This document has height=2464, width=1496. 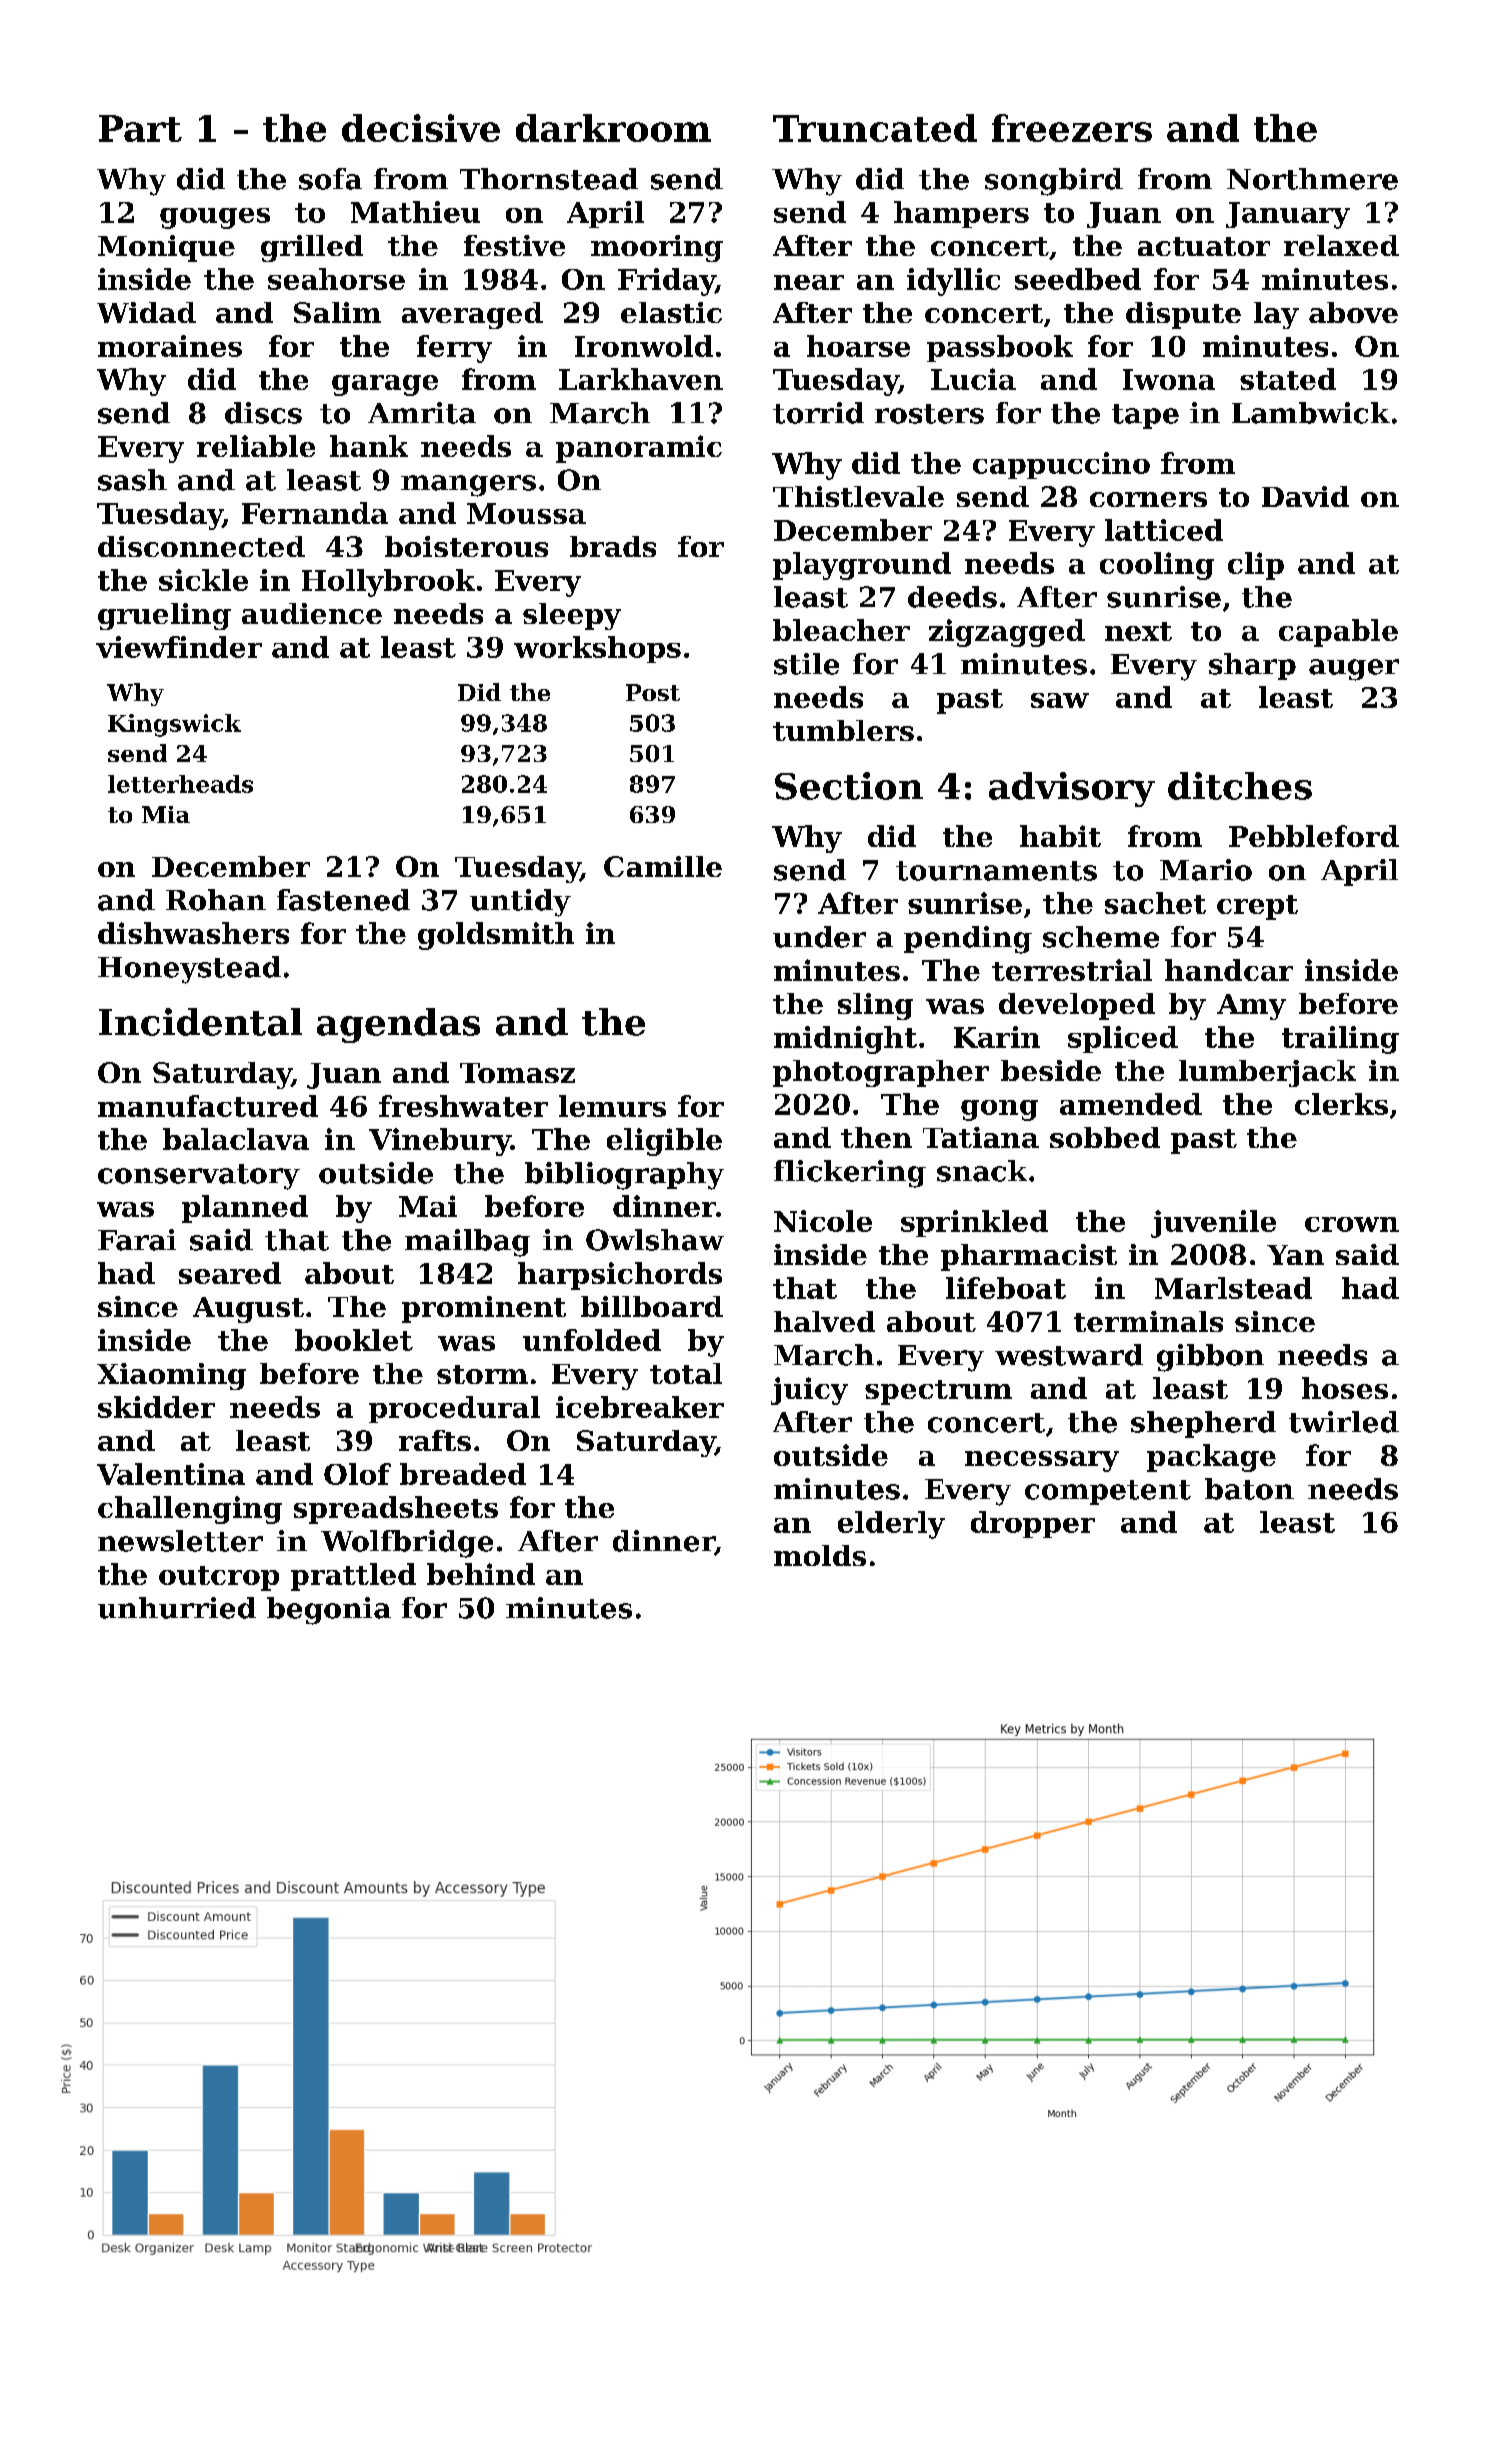 What do you see at coordinates (1060, 700) in the document?
I see `saw` at bounding box center [1060, 700].
